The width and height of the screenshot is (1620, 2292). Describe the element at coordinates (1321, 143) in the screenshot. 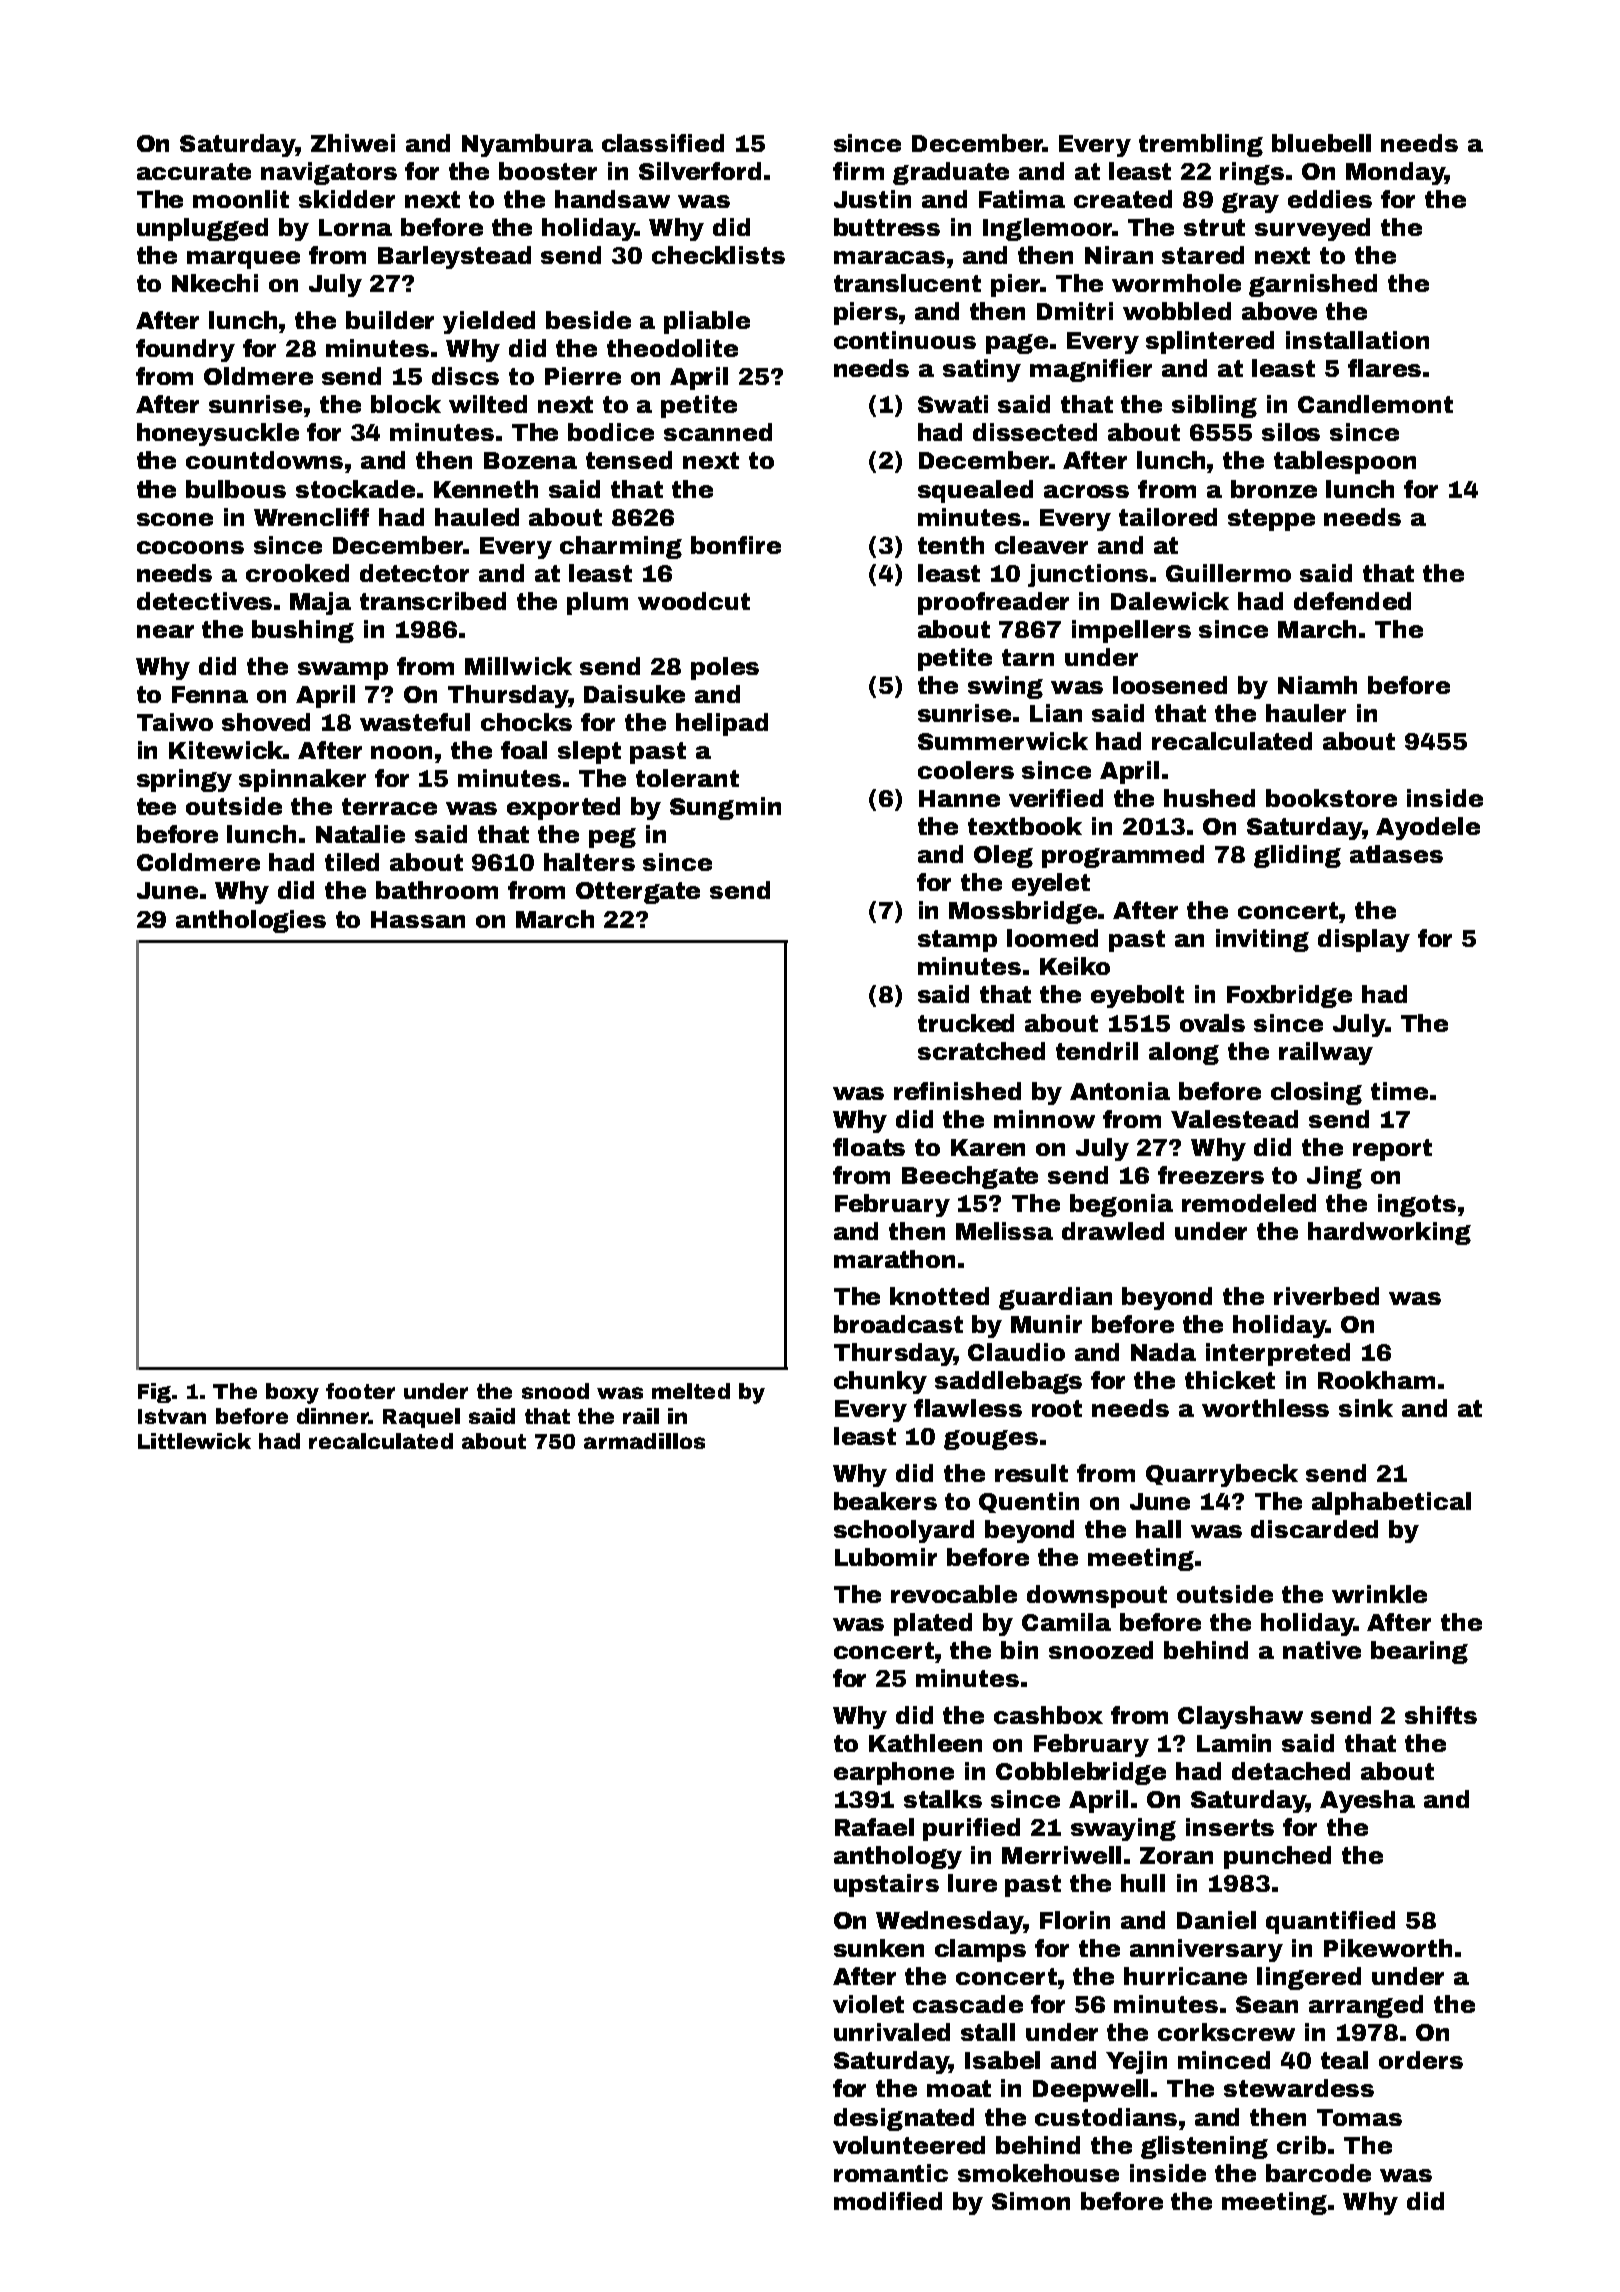

I see `bluebell` at that location.
